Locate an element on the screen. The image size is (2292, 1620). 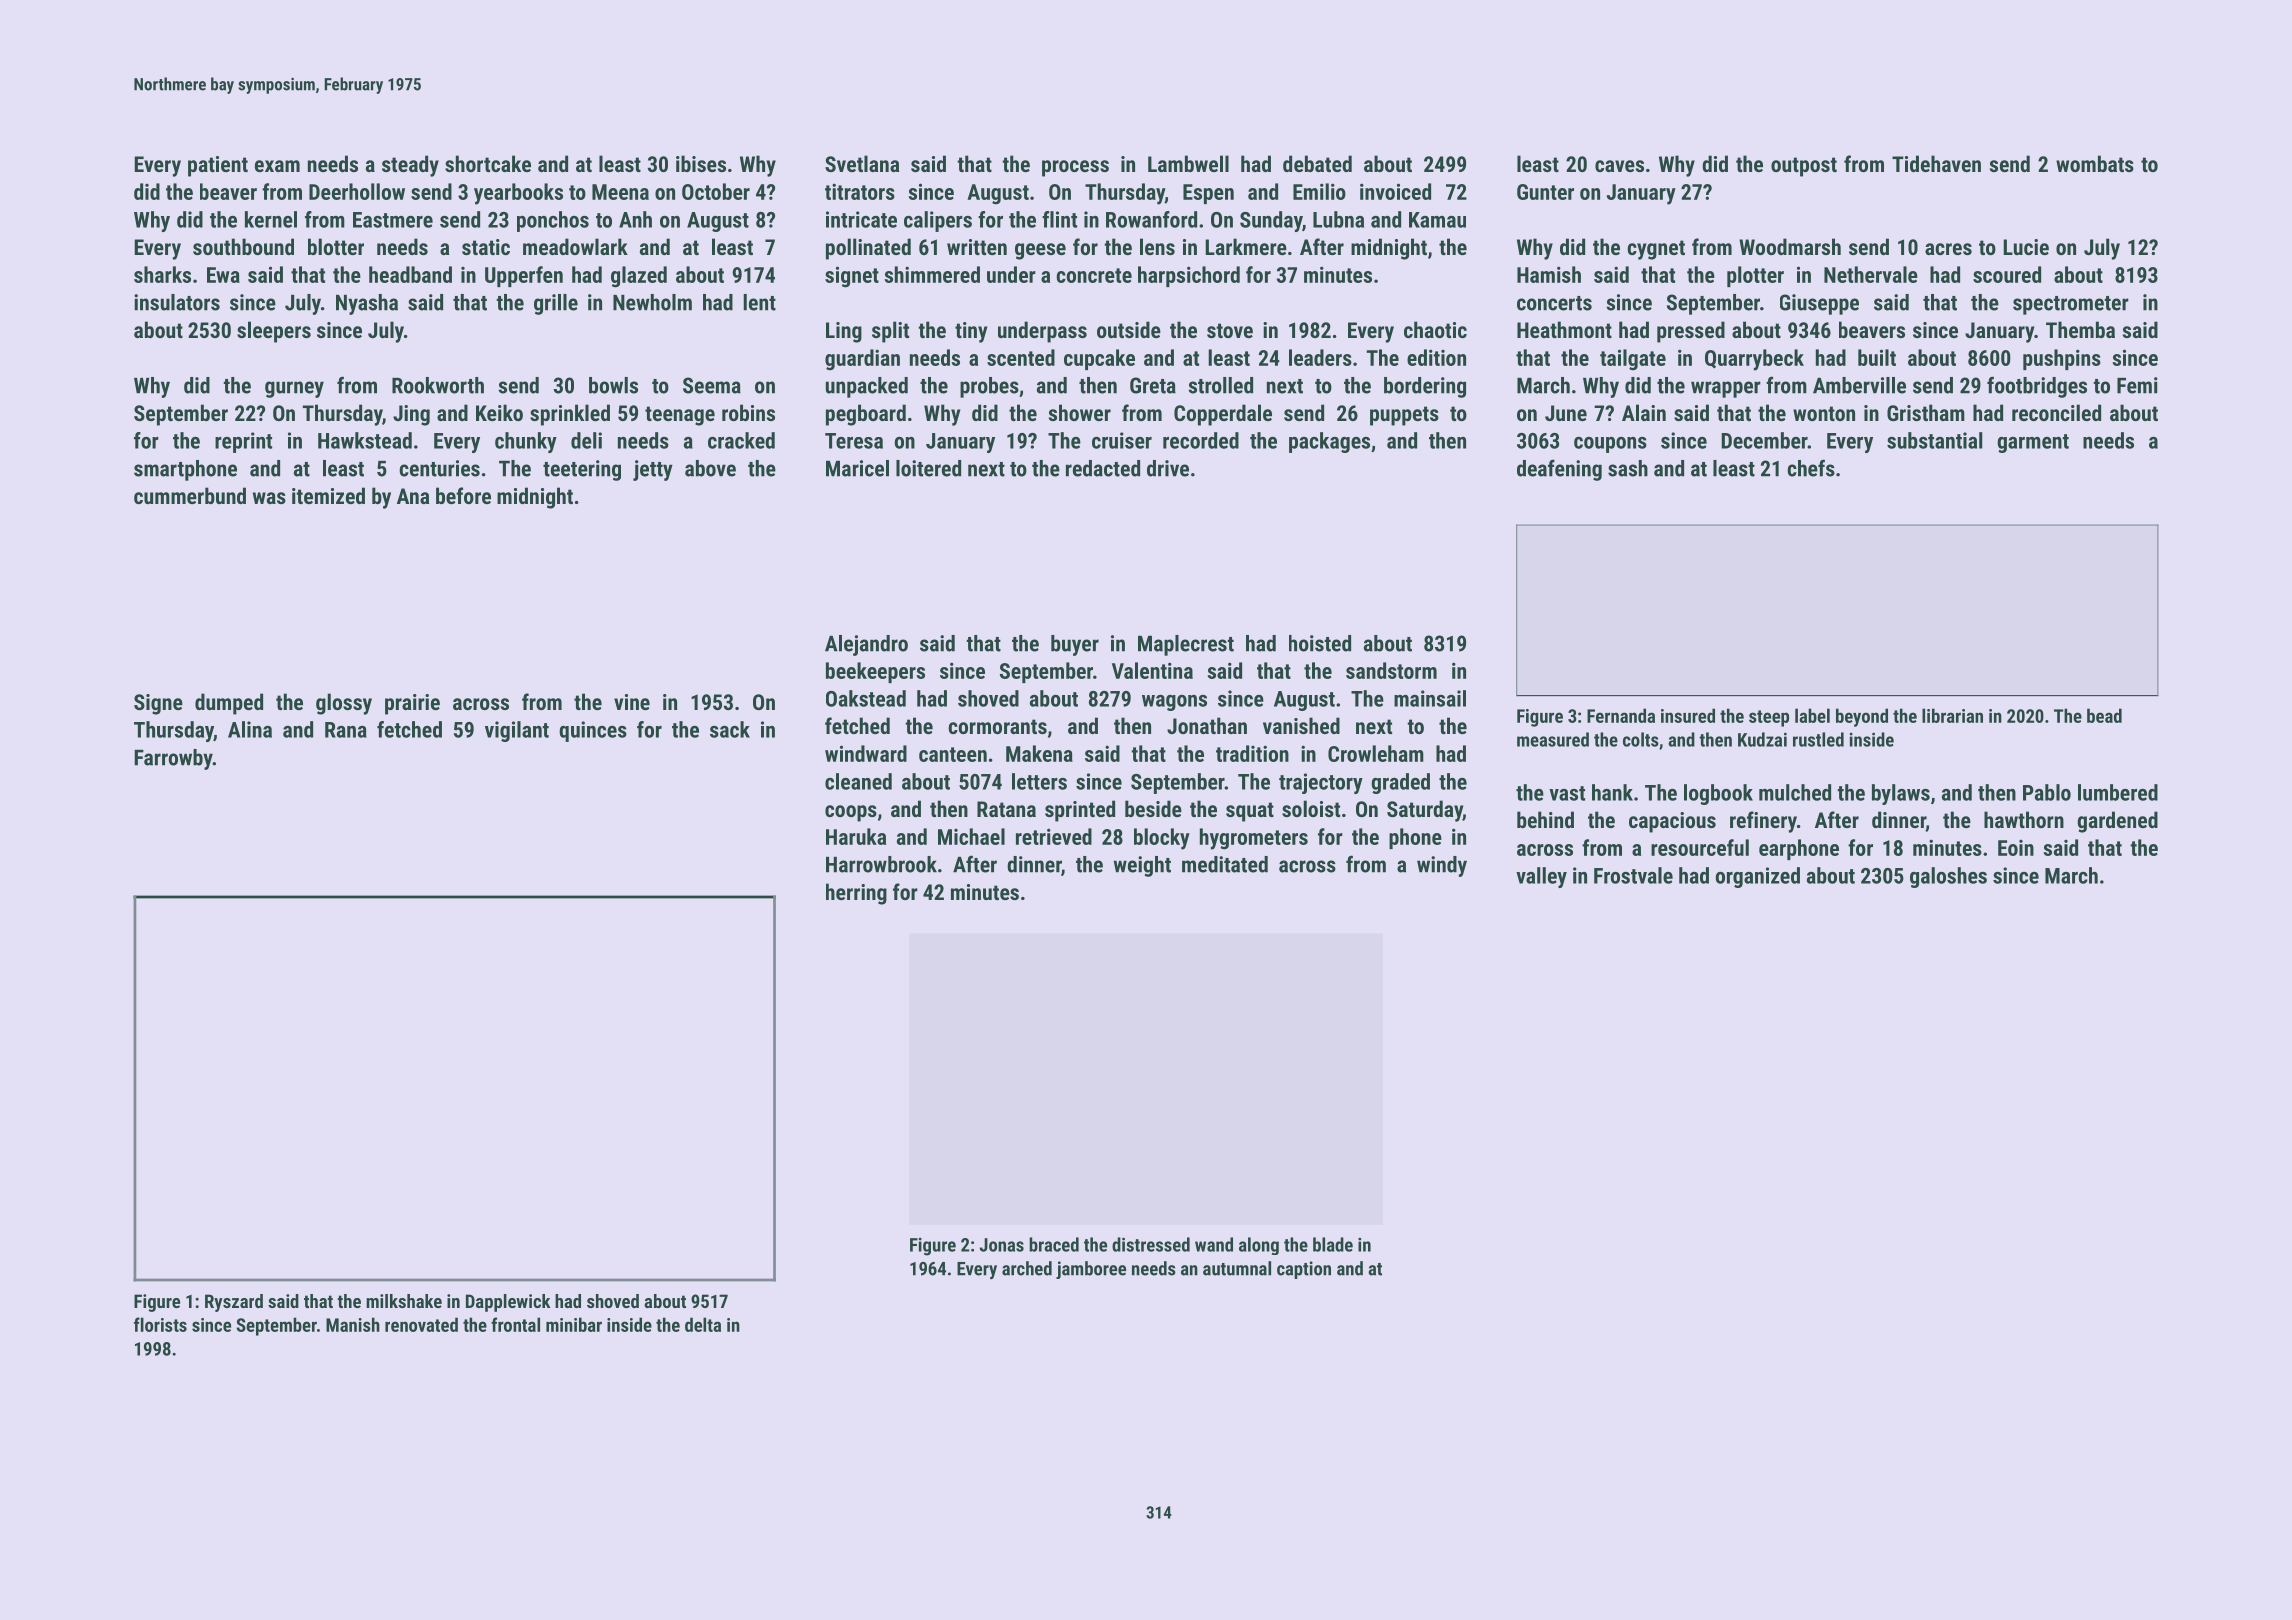
chefs is located at coordinates (1811, 468).
